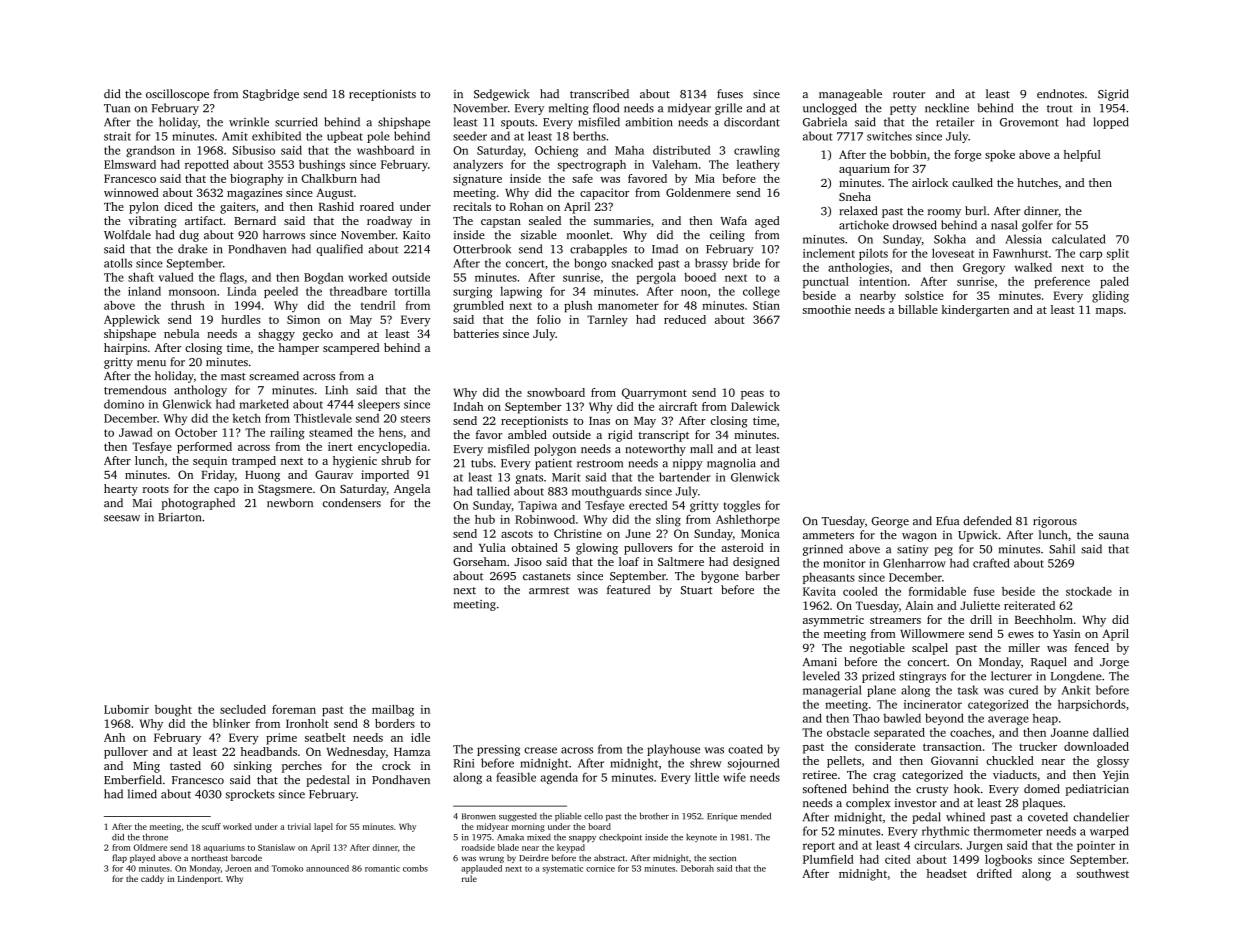 The image size is (1233, 952). What do you see at coordinates (119, 858) in the screenshot?
I see `flap` at bounding box center [119, 858].
